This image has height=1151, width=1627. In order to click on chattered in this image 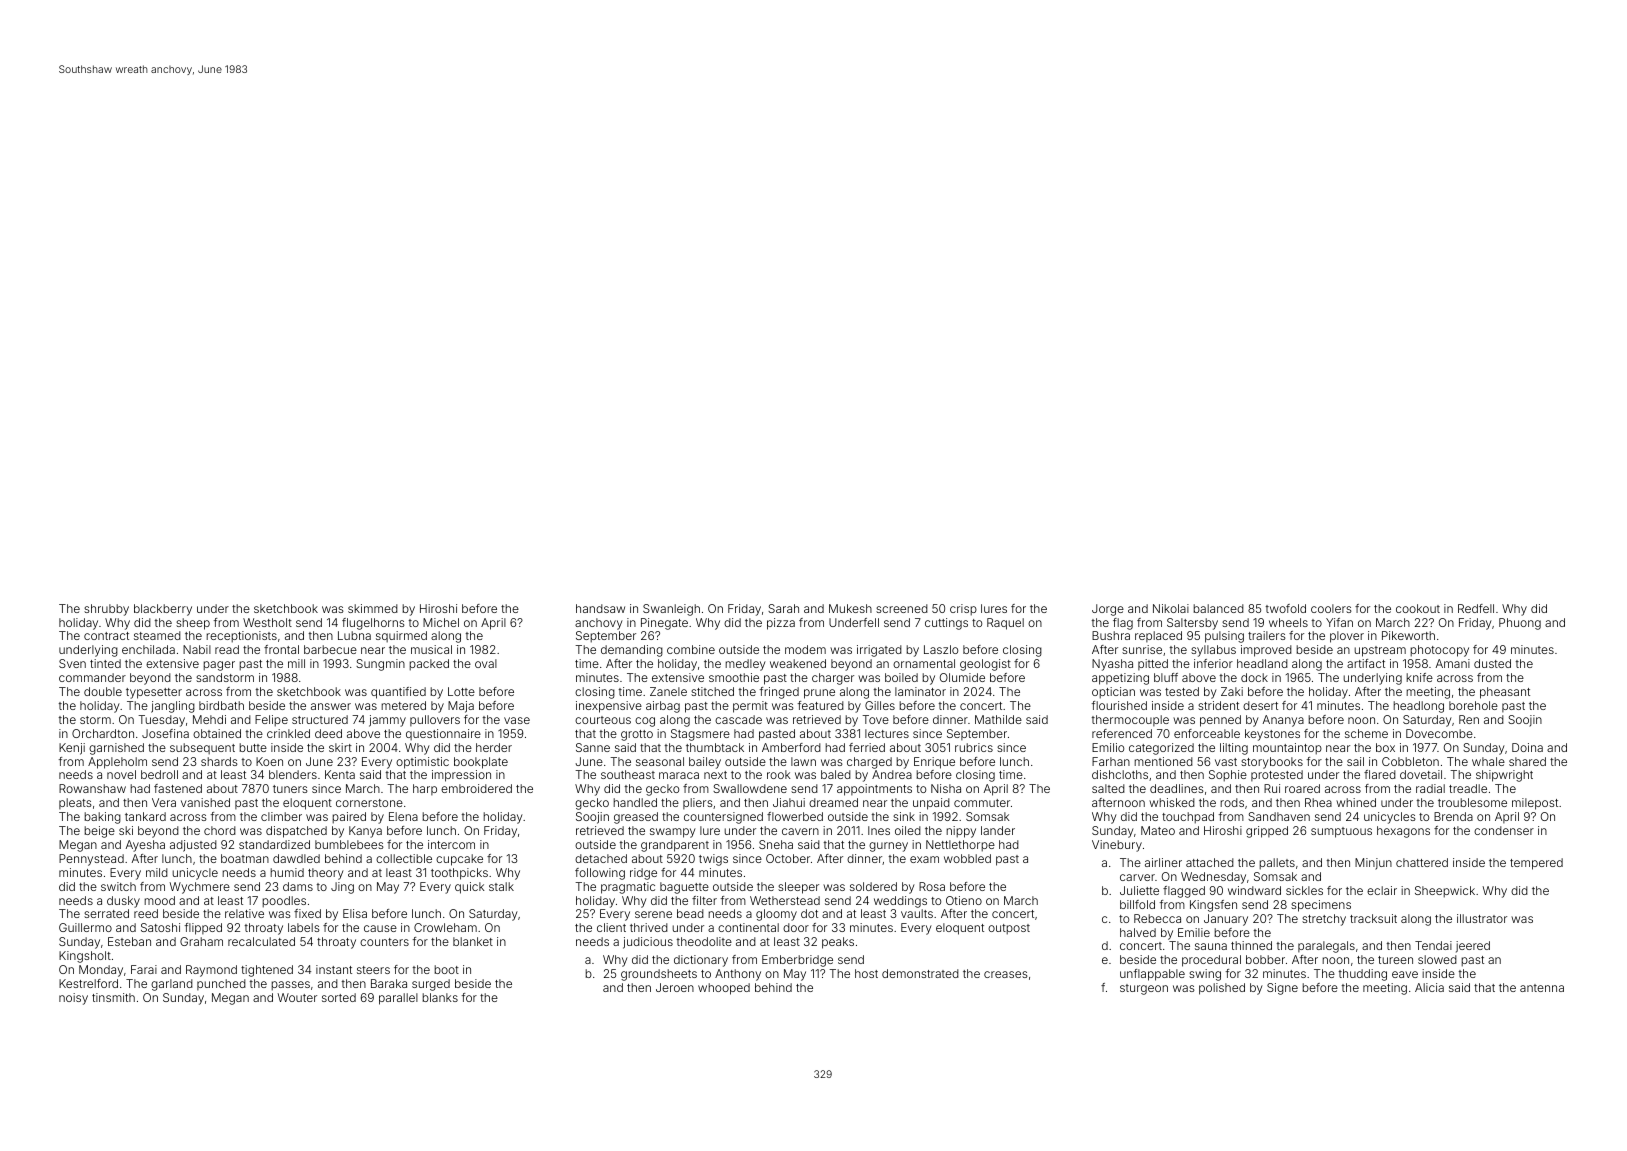, I will do `click(1422, 862)`.
